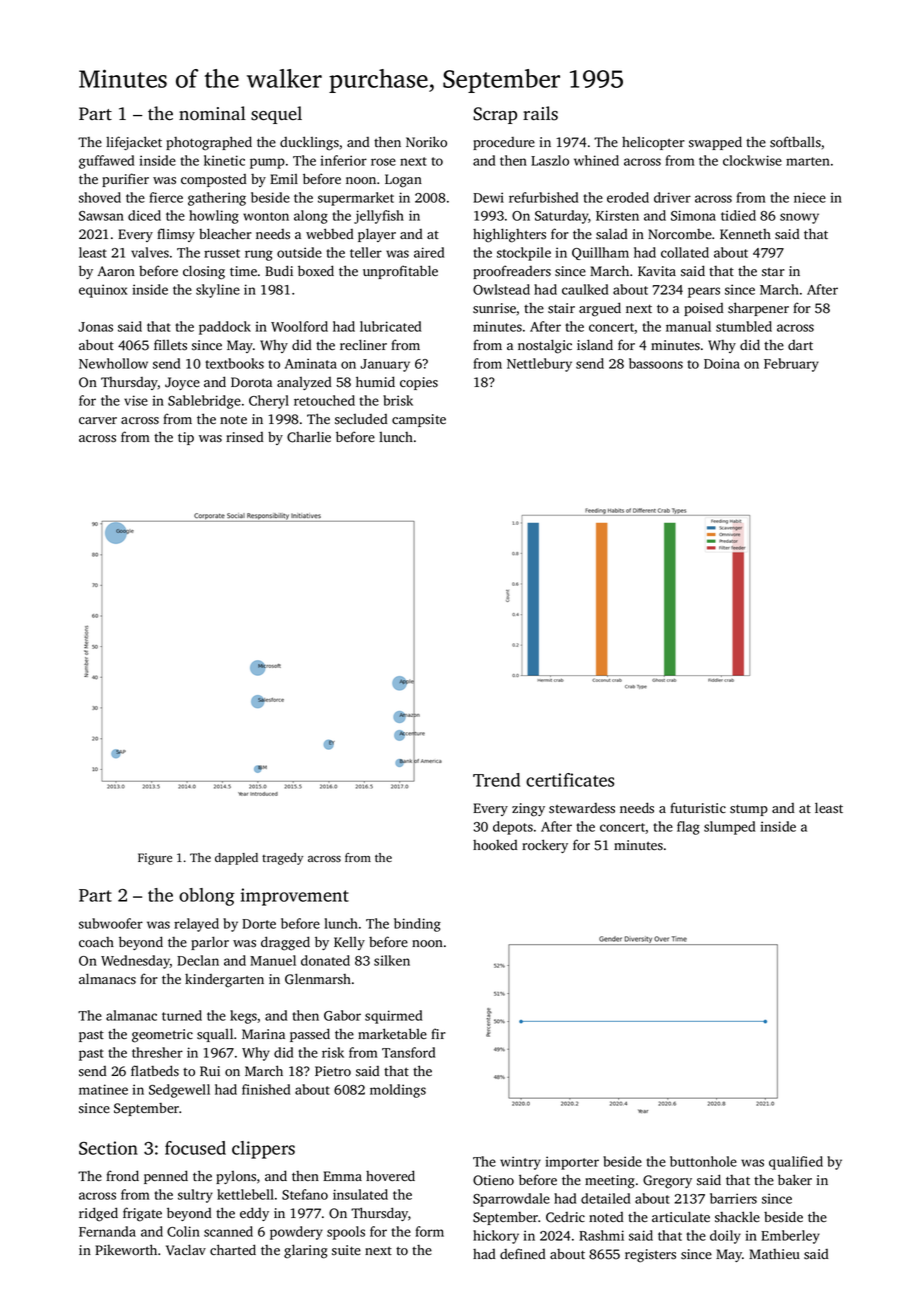 The image size is (924, 1308). Describe the element at coordinates (210, 1071) in the screenshot. I see `Rui` at that location.
